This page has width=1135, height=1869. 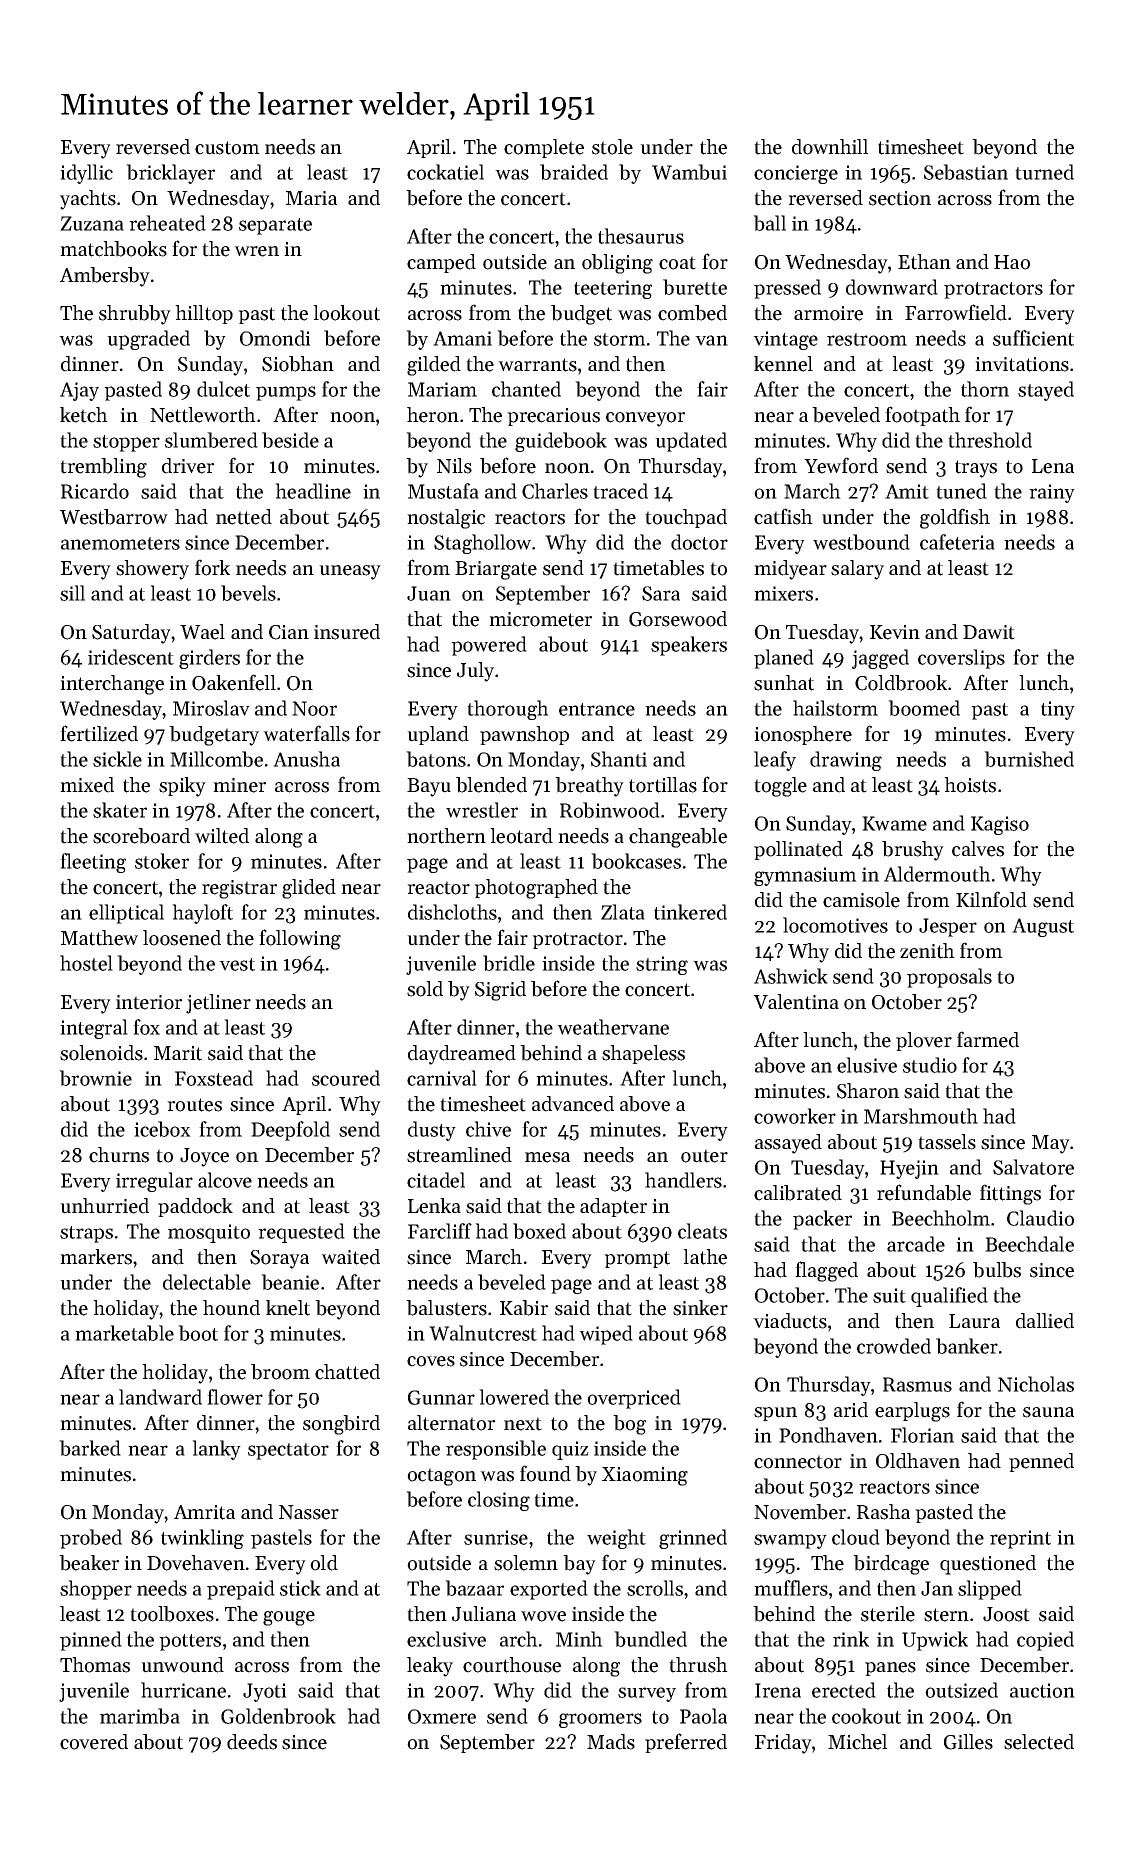 I want to click on complete, so click(x=544, y=148).
